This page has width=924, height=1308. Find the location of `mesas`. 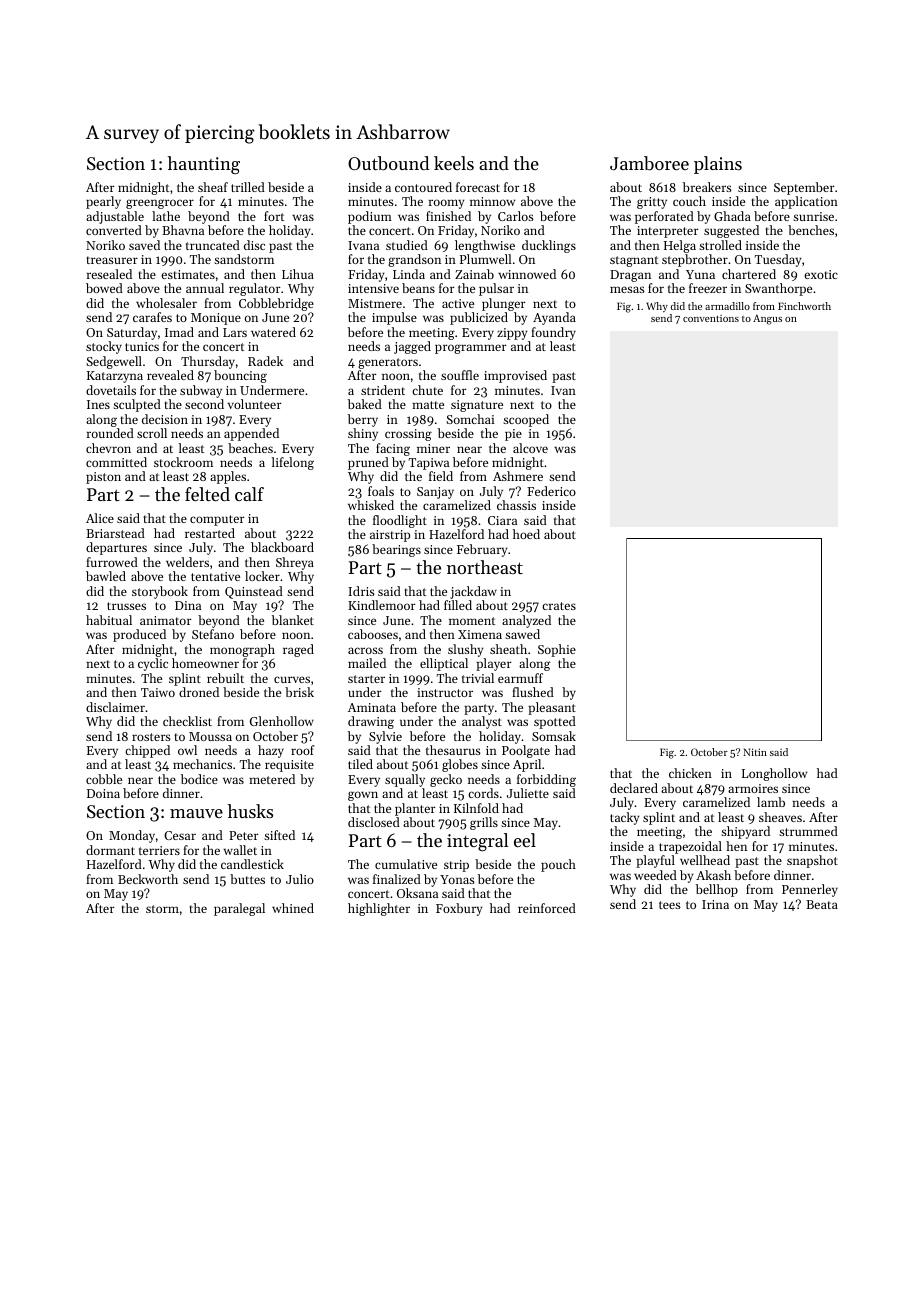

mesas is located at coordinates (627, 289).
